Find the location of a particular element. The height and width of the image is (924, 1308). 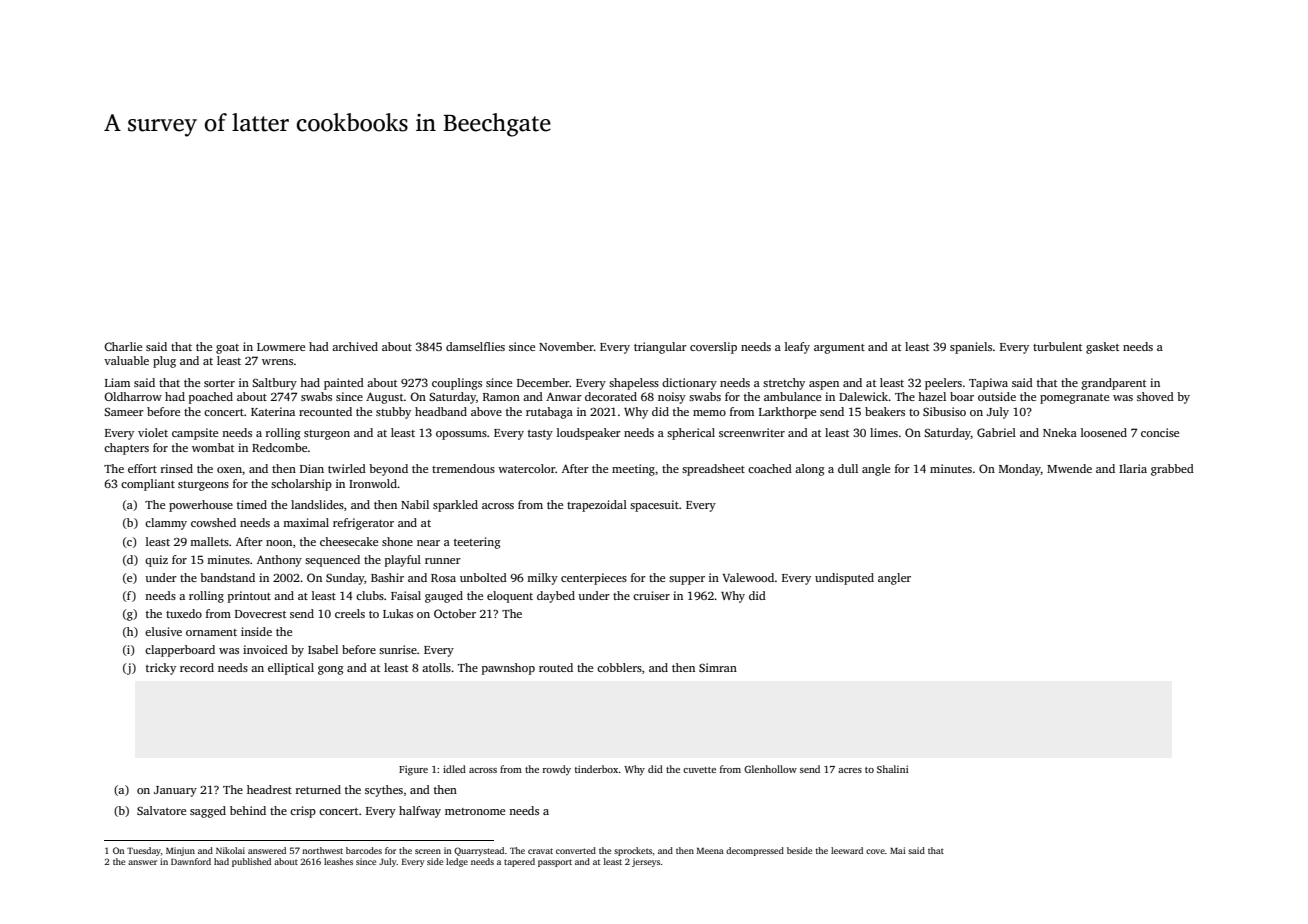

undisputed is located at coordinates (844, 579).
